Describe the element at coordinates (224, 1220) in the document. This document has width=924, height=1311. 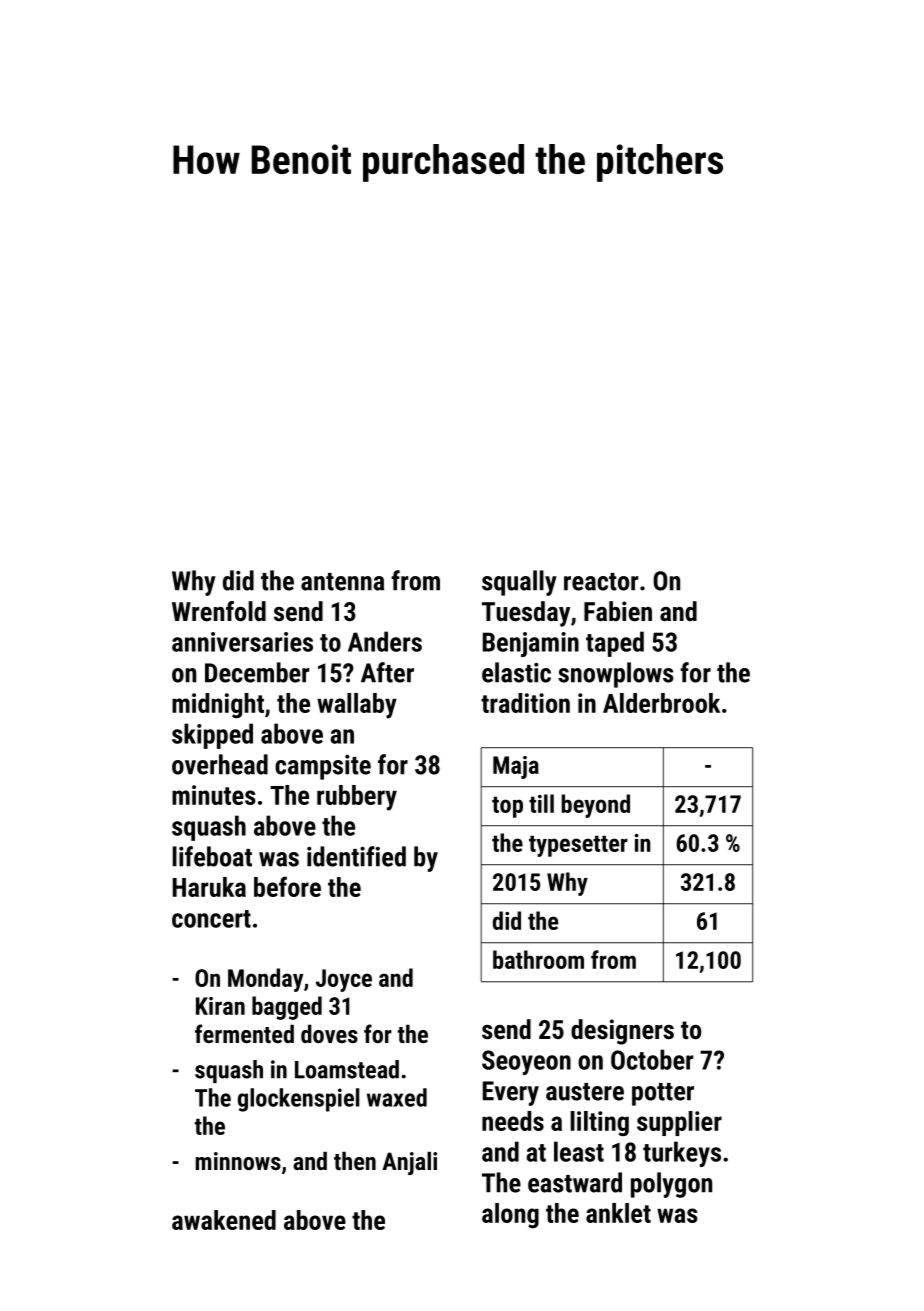
I see `awakened` at that location.
